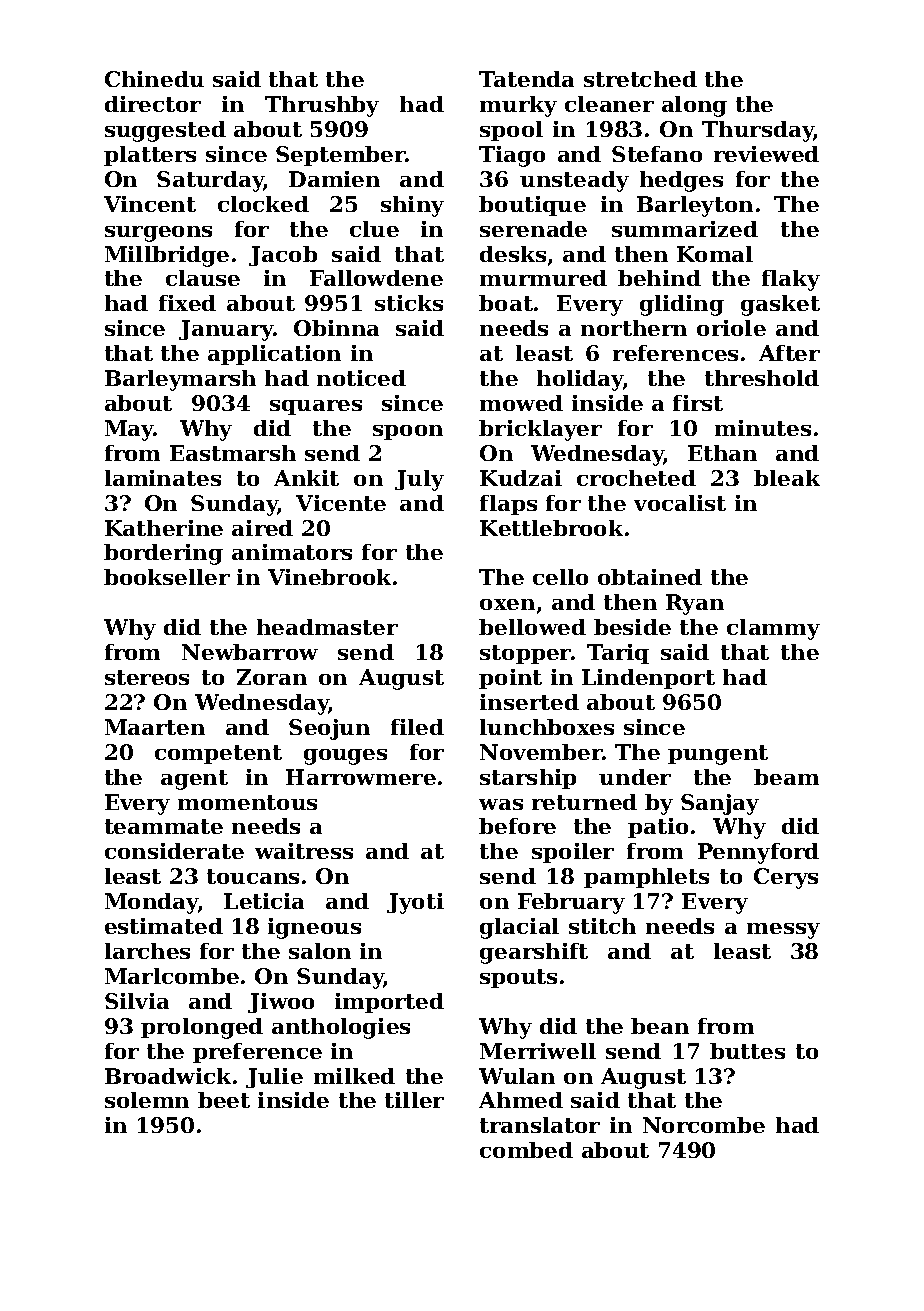 Image resolution: width=924 pixels, height=1311 pixels. Describe the element at coordinates (763, 428) in the screenshot. I see `minutes` at that location.
